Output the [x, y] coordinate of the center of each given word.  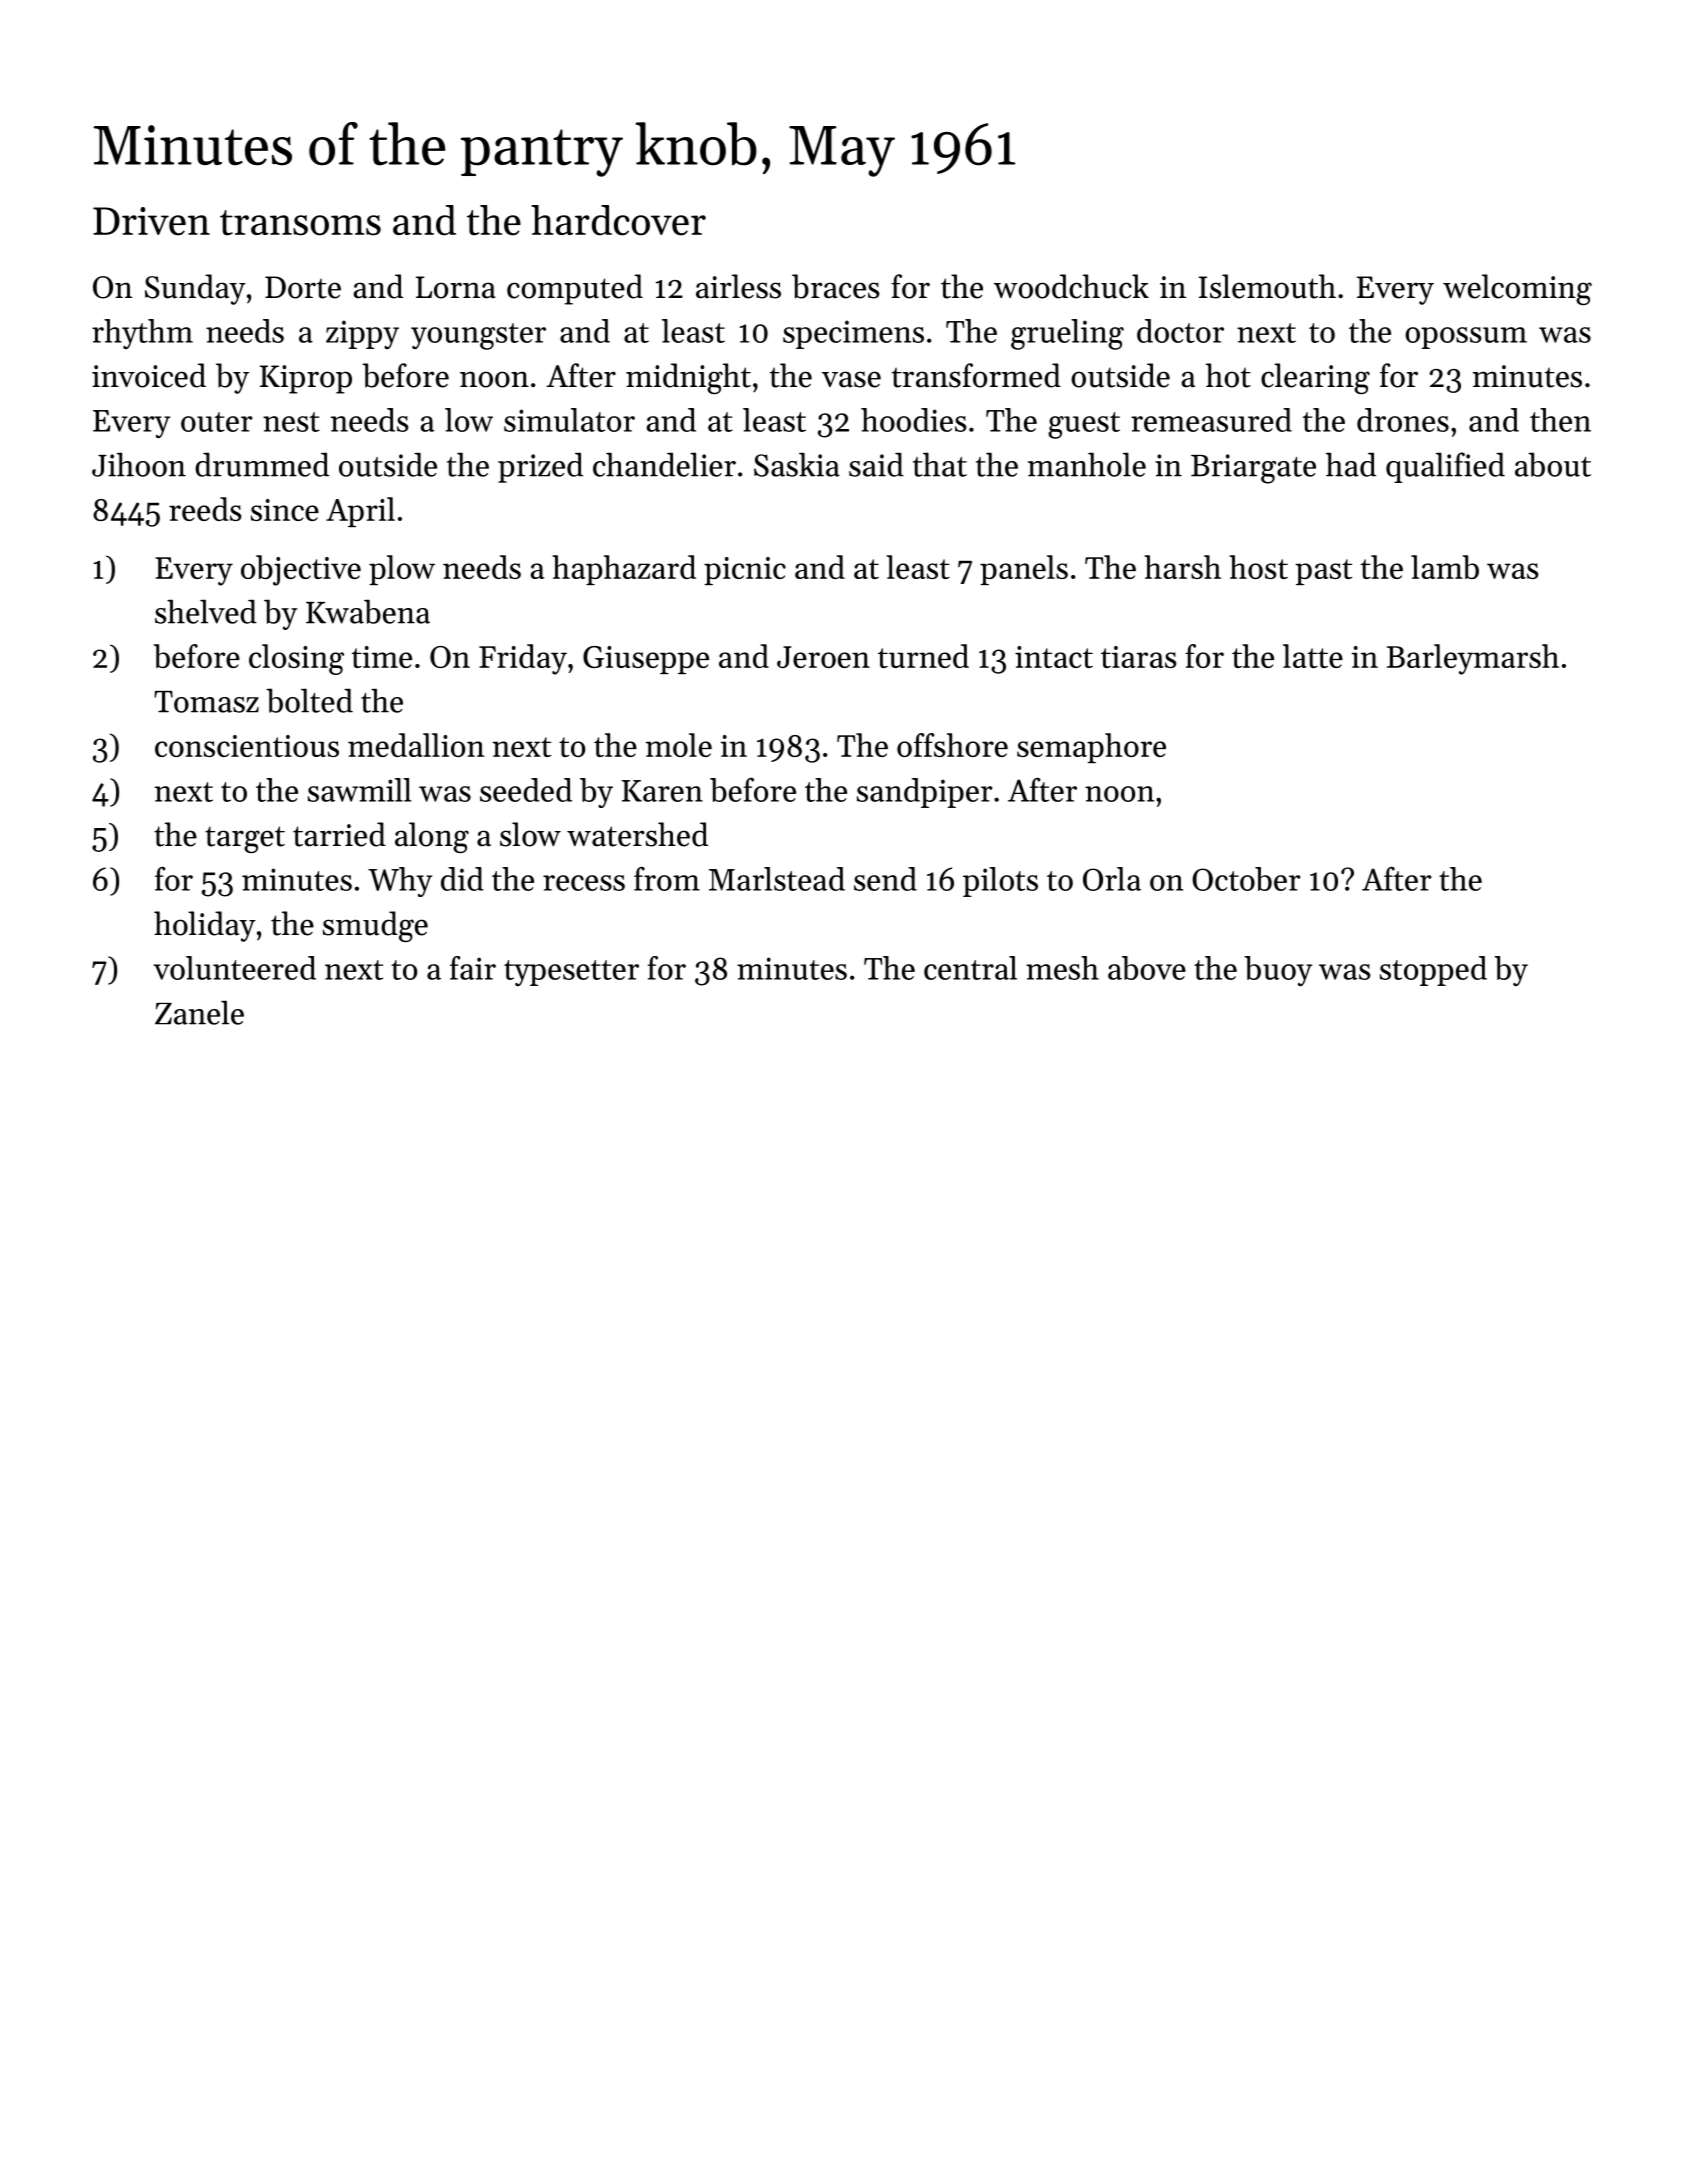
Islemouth [1267, 286]
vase [851, 379]
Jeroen [823, 657]
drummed [262, 464]
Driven [151, 221]
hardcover [618, 220]
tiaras [1139, 657]
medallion [416, 745]
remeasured [1211, 420]
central [970, 968]
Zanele [199, 1012]
